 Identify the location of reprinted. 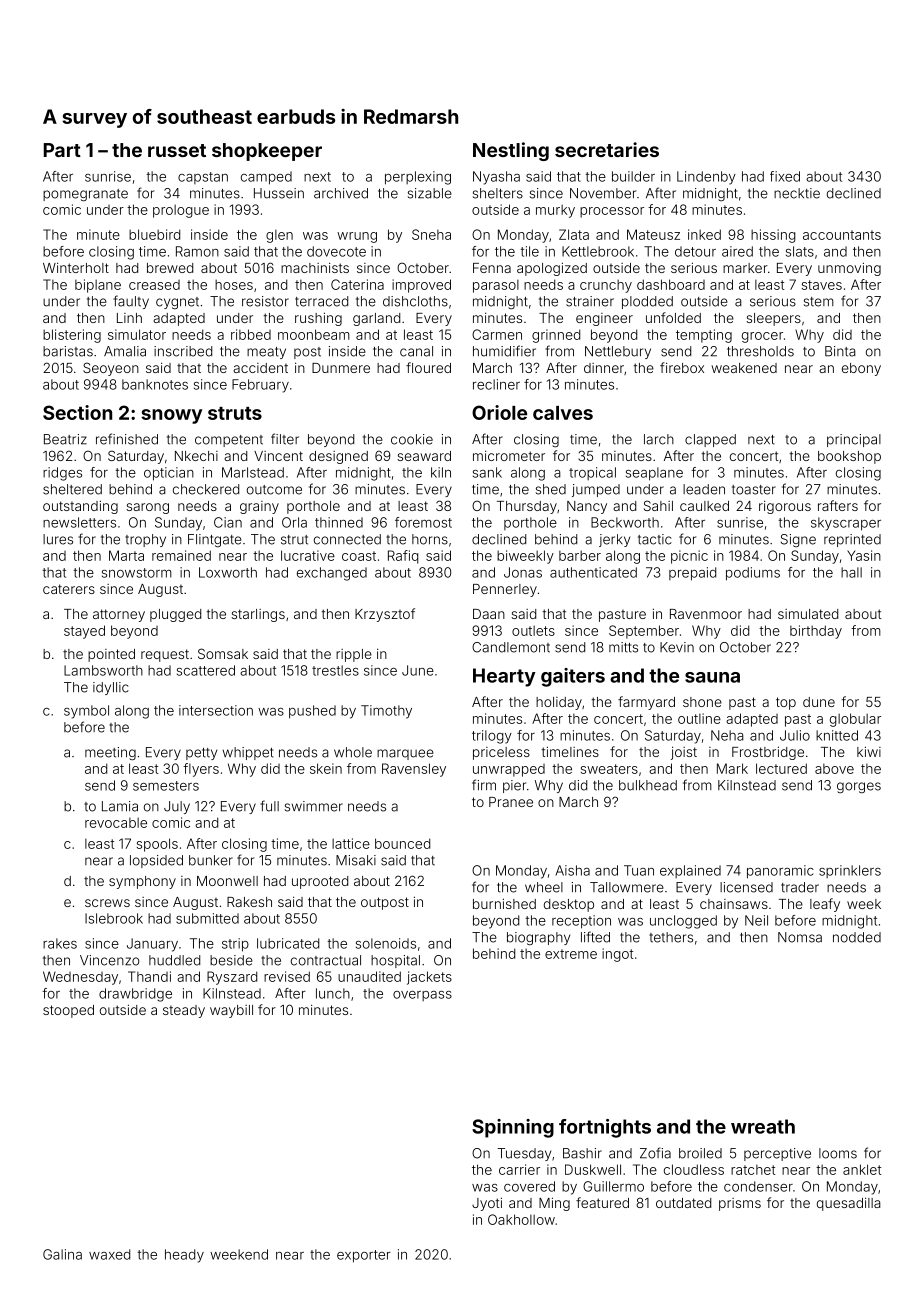
(852, 540).
